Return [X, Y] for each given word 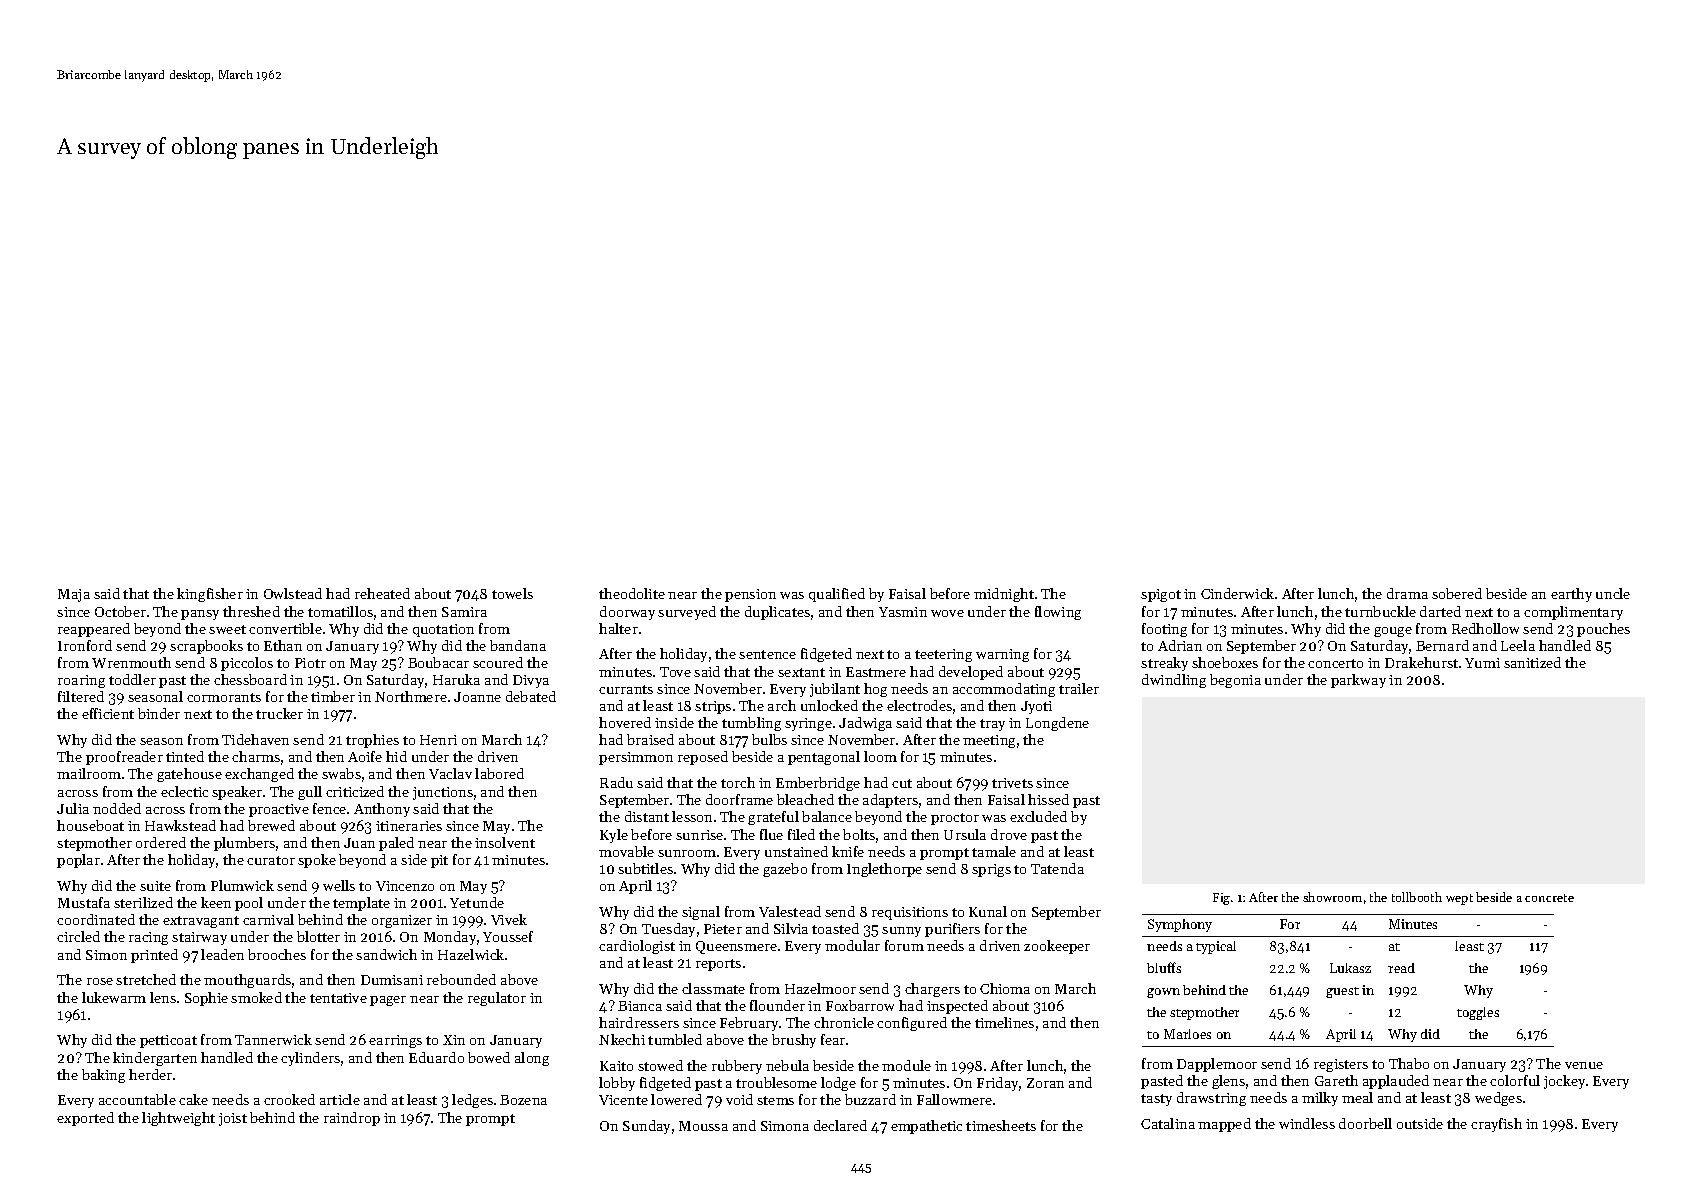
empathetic [926, 1127]
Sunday [646, 1127]
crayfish [1496, 1125]
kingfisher [210, 595]
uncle [1613, 593]
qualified [837, 595]
